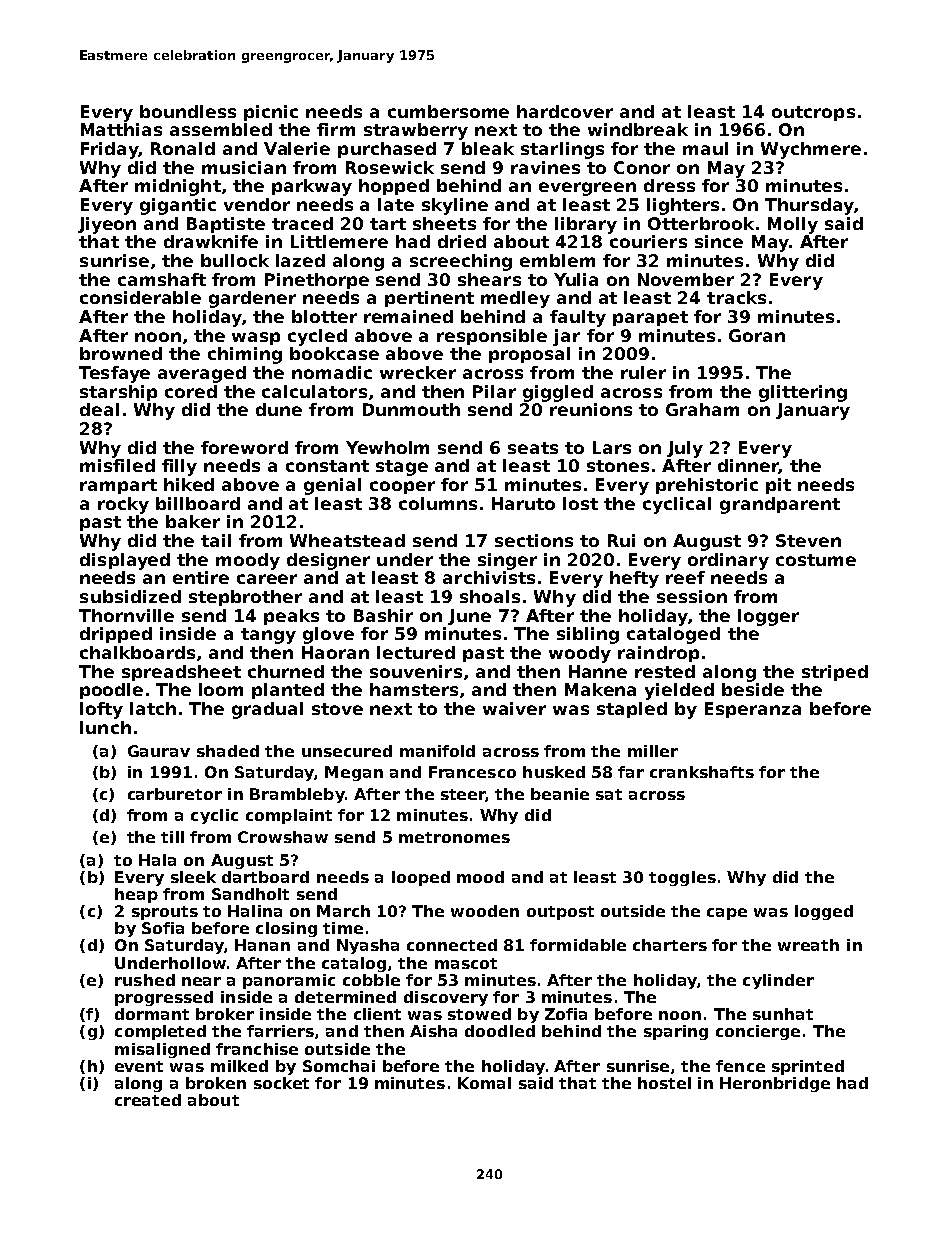 This screenshot has height=1233, width=952. Describe the element at coordinates (753, 710) in the screenshot. I see `Esperanza` at that location.
